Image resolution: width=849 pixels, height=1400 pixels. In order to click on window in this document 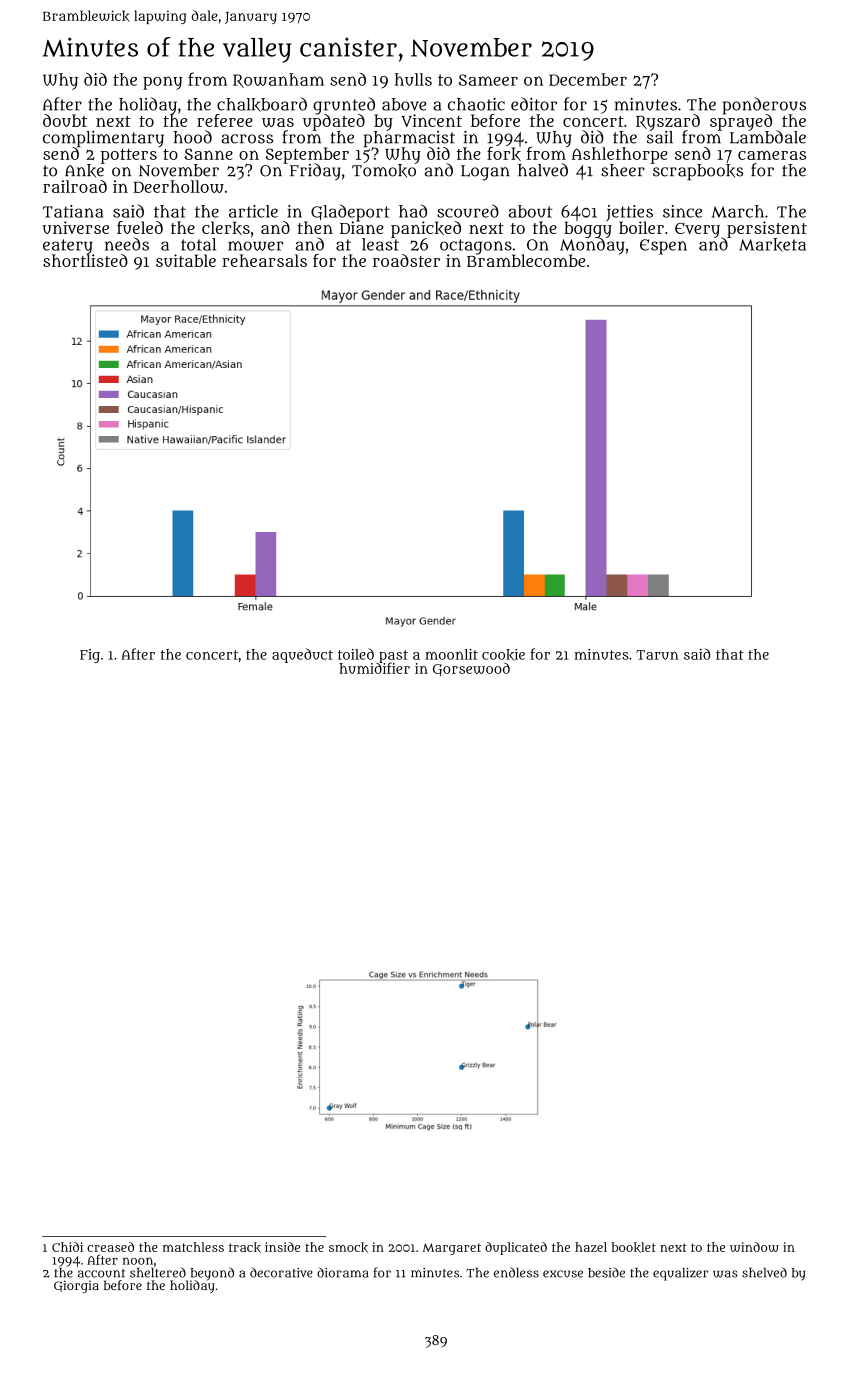, I will do `click(754, 1247)`.
